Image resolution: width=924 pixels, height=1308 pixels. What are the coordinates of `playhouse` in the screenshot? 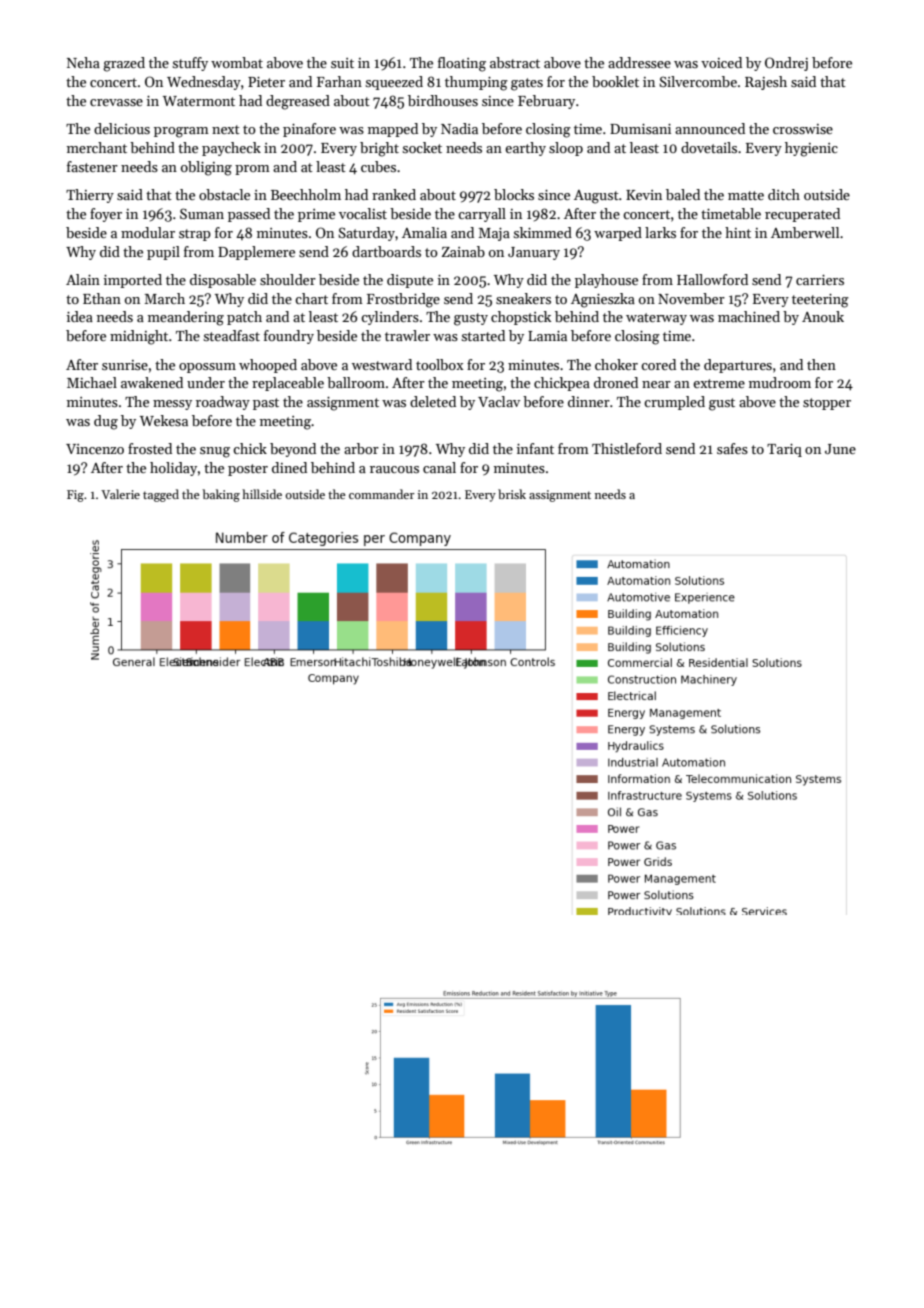 It's located at (606, 281).
